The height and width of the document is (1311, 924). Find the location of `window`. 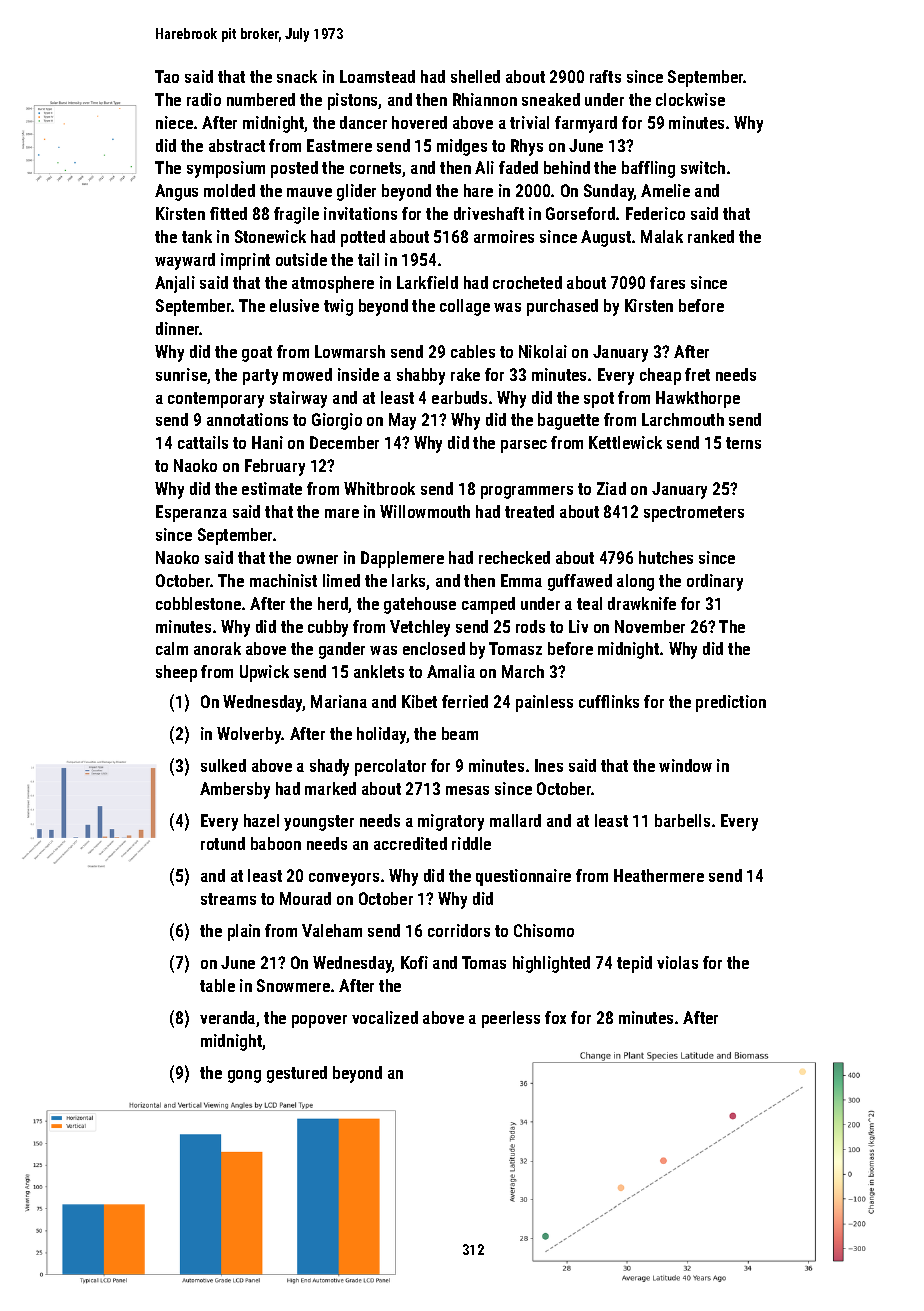

window is located at coordinates (685, 765).
